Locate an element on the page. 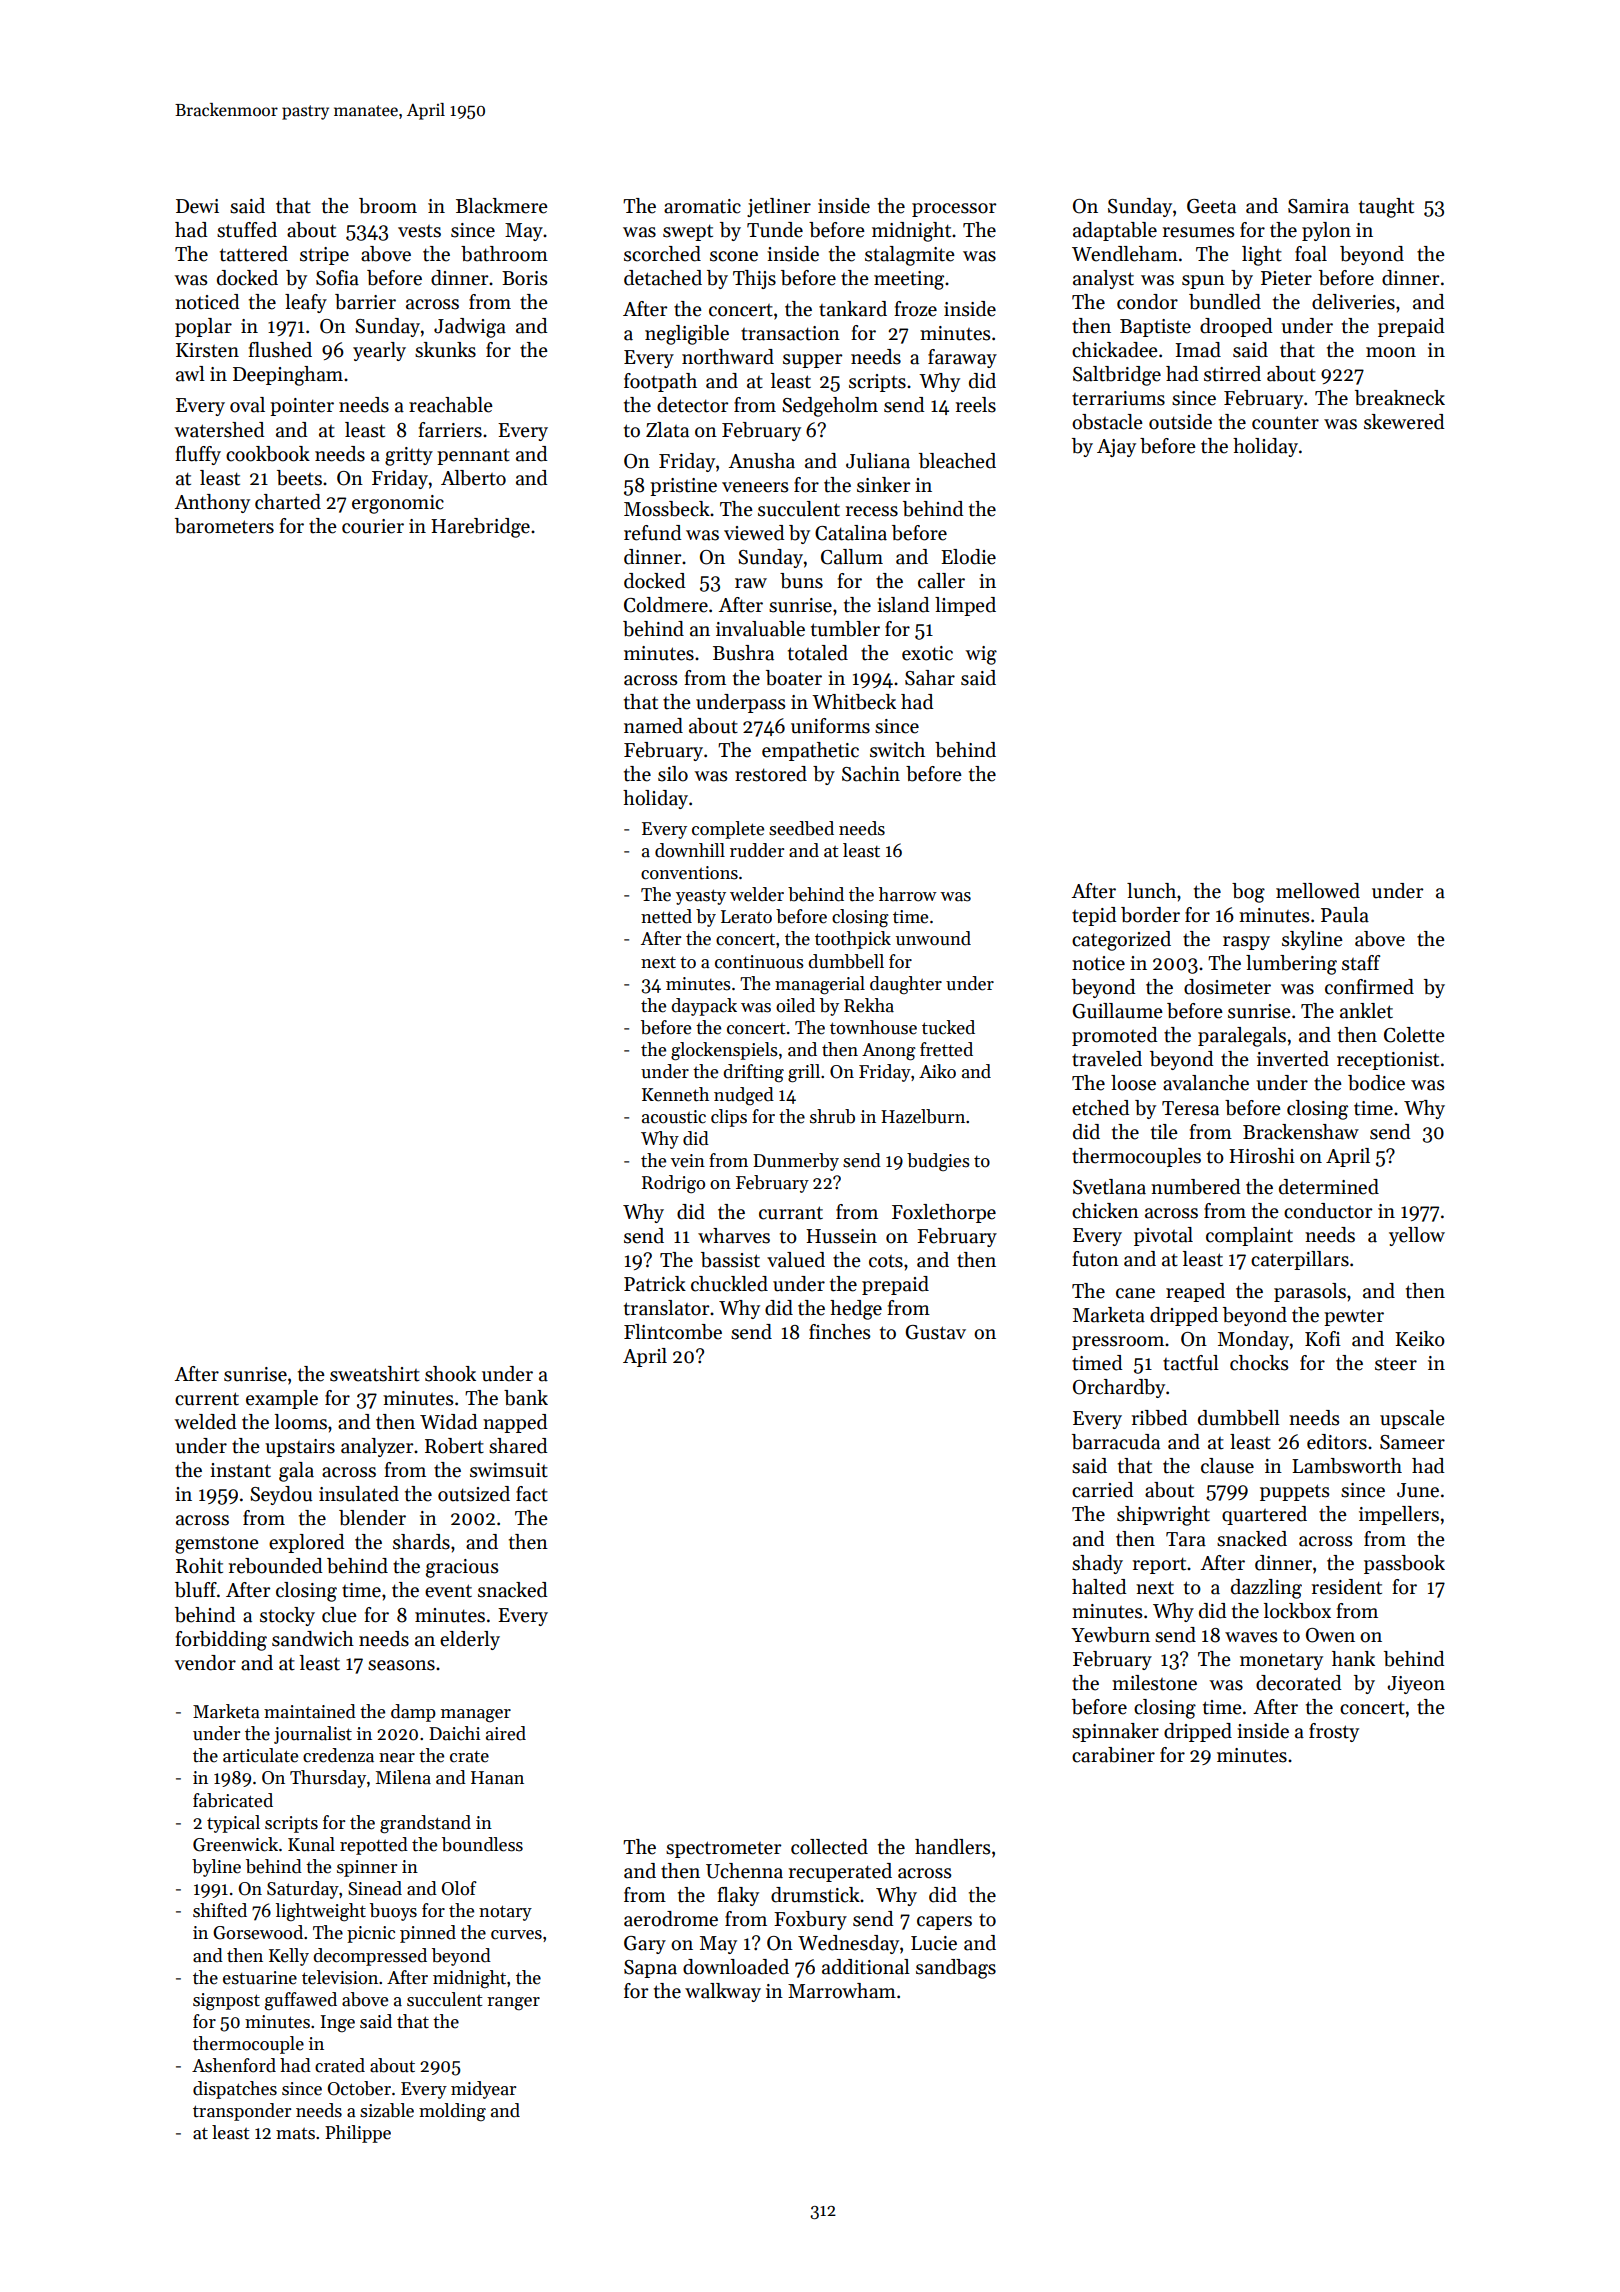 Image resolution: width=1620 pixels, height=2292 pixels. Orchardby is located at coordinates (1119, 1388).
